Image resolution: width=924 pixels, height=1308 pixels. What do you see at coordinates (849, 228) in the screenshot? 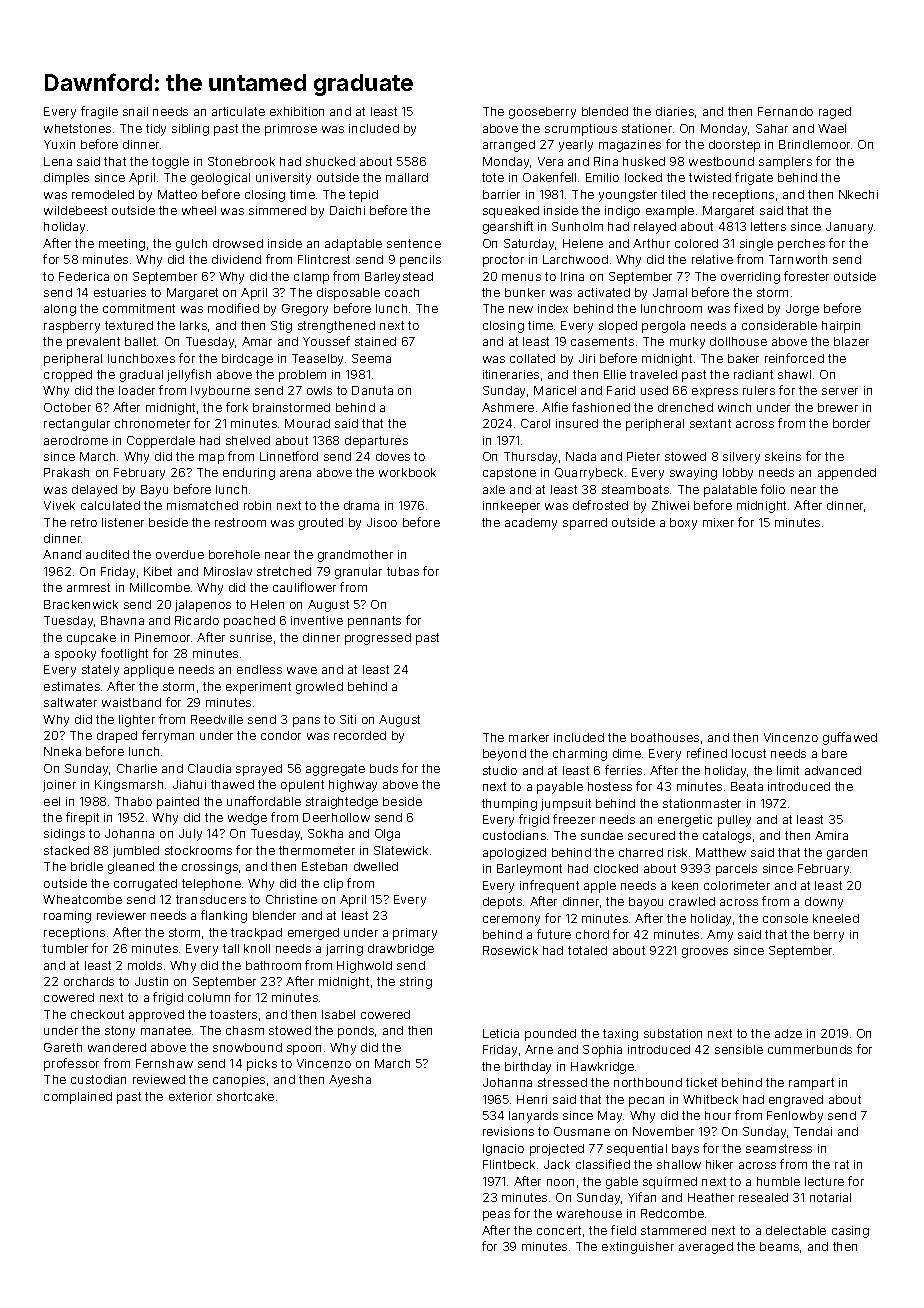
I see `January` at bounding box center [849, 228].
